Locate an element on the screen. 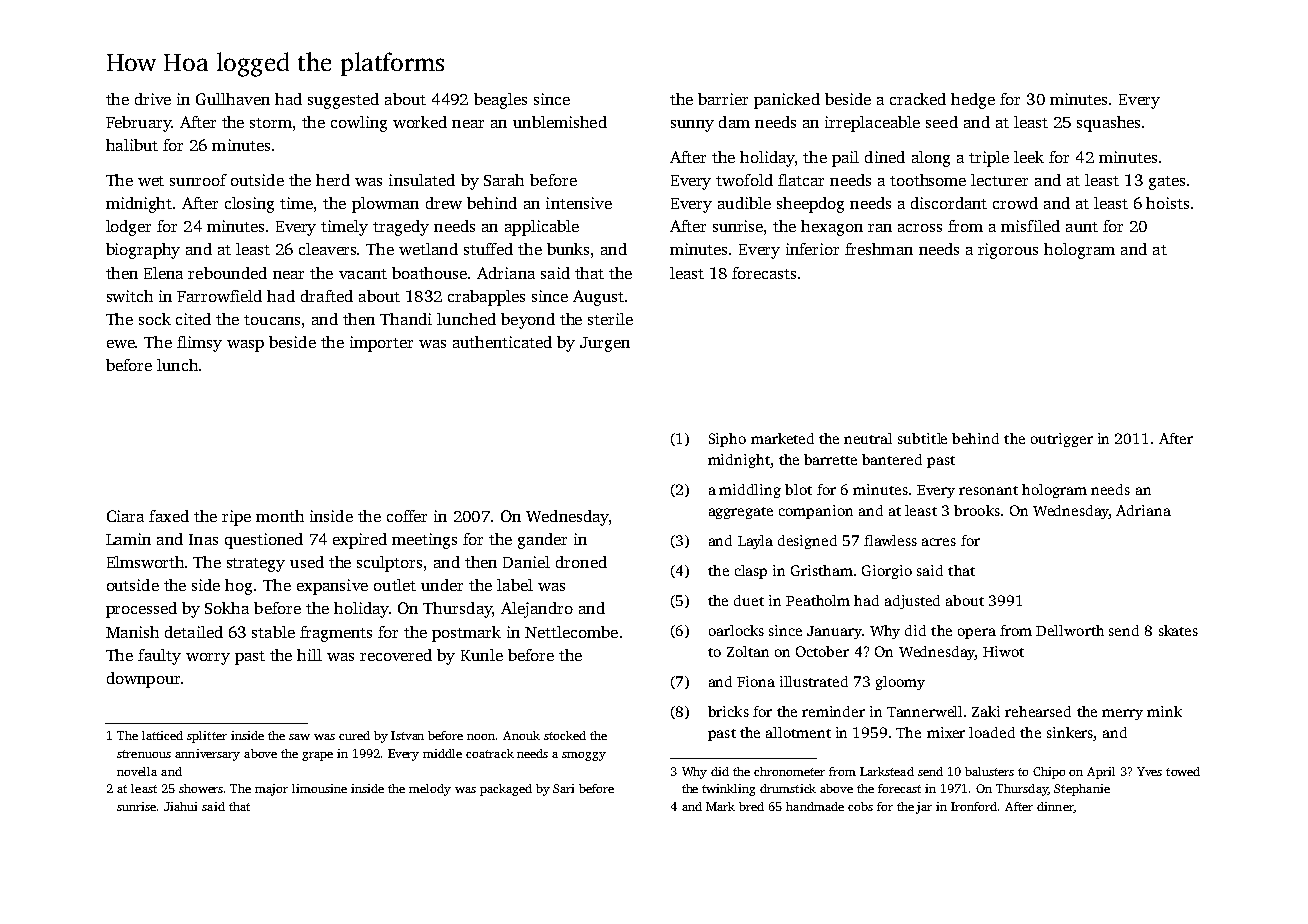 The image size is (1308, 924). outrigger is located at coordinates (1062, 440).
